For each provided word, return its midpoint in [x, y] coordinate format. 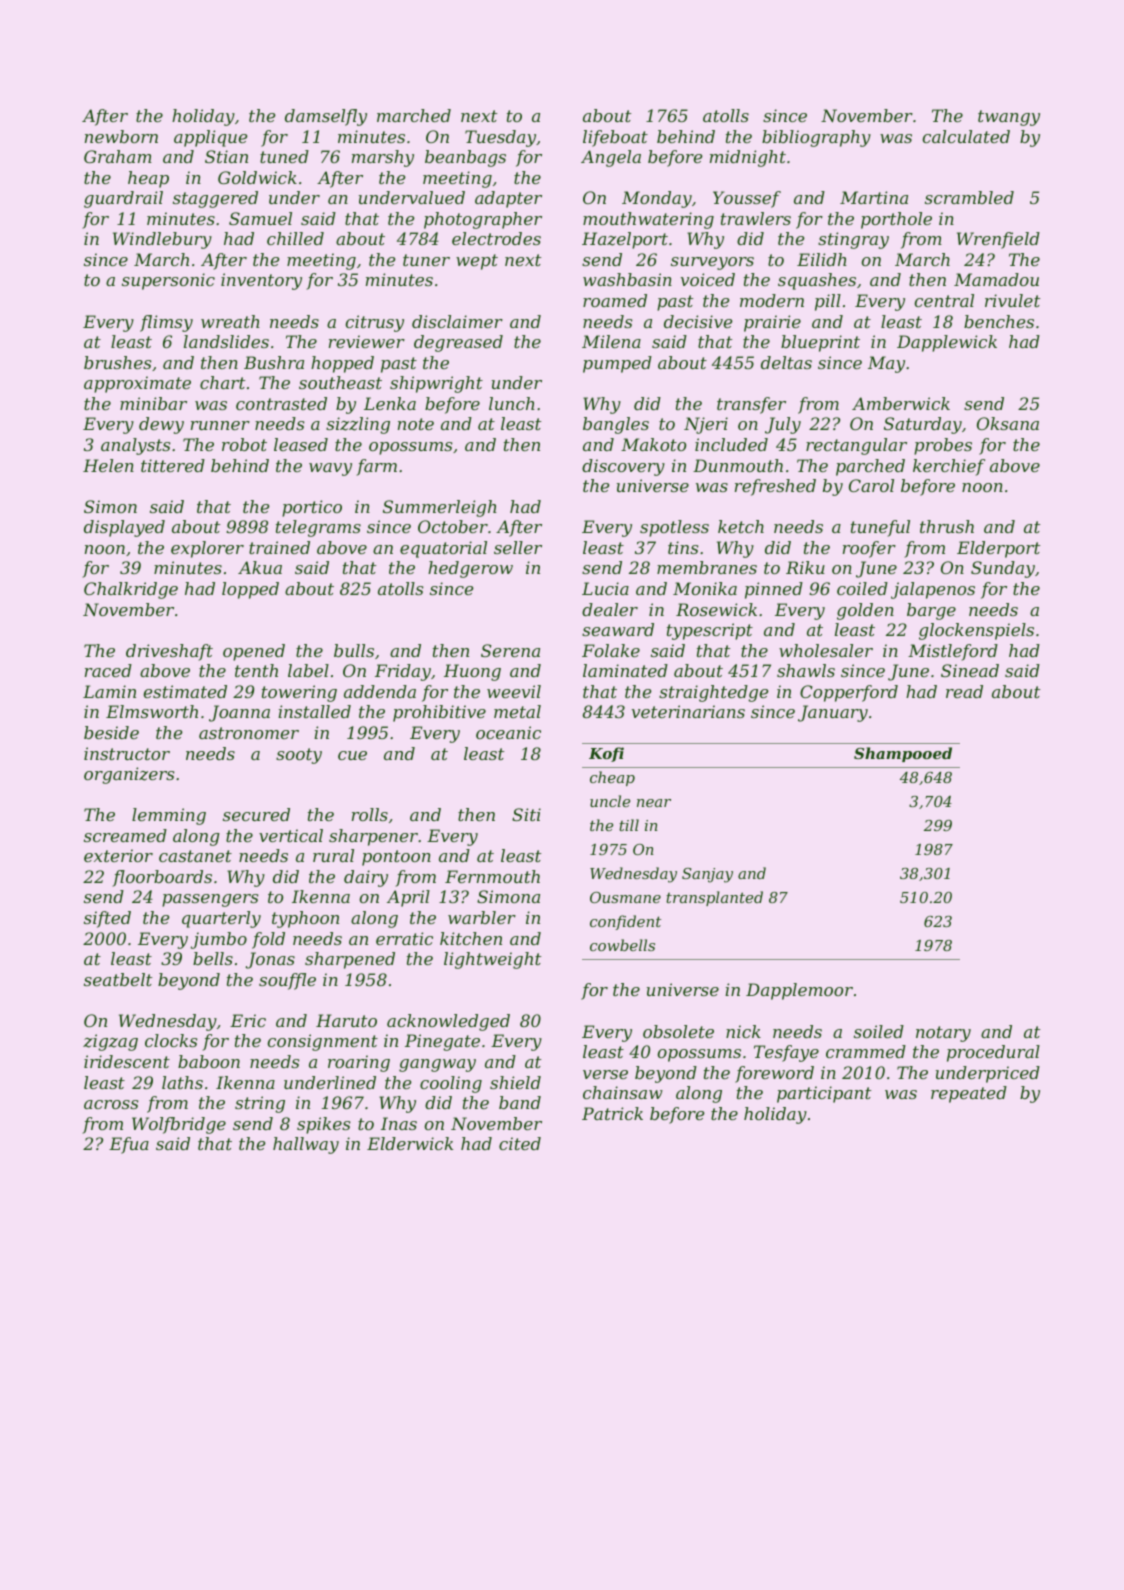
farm [376, 467]
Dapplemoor [799, 991]
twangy [1009, 118]
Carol [871, 485]
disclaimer [457, 321]
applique [211, 138]
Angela [611, 158]
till [629, 825]
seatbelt [118, 979]
